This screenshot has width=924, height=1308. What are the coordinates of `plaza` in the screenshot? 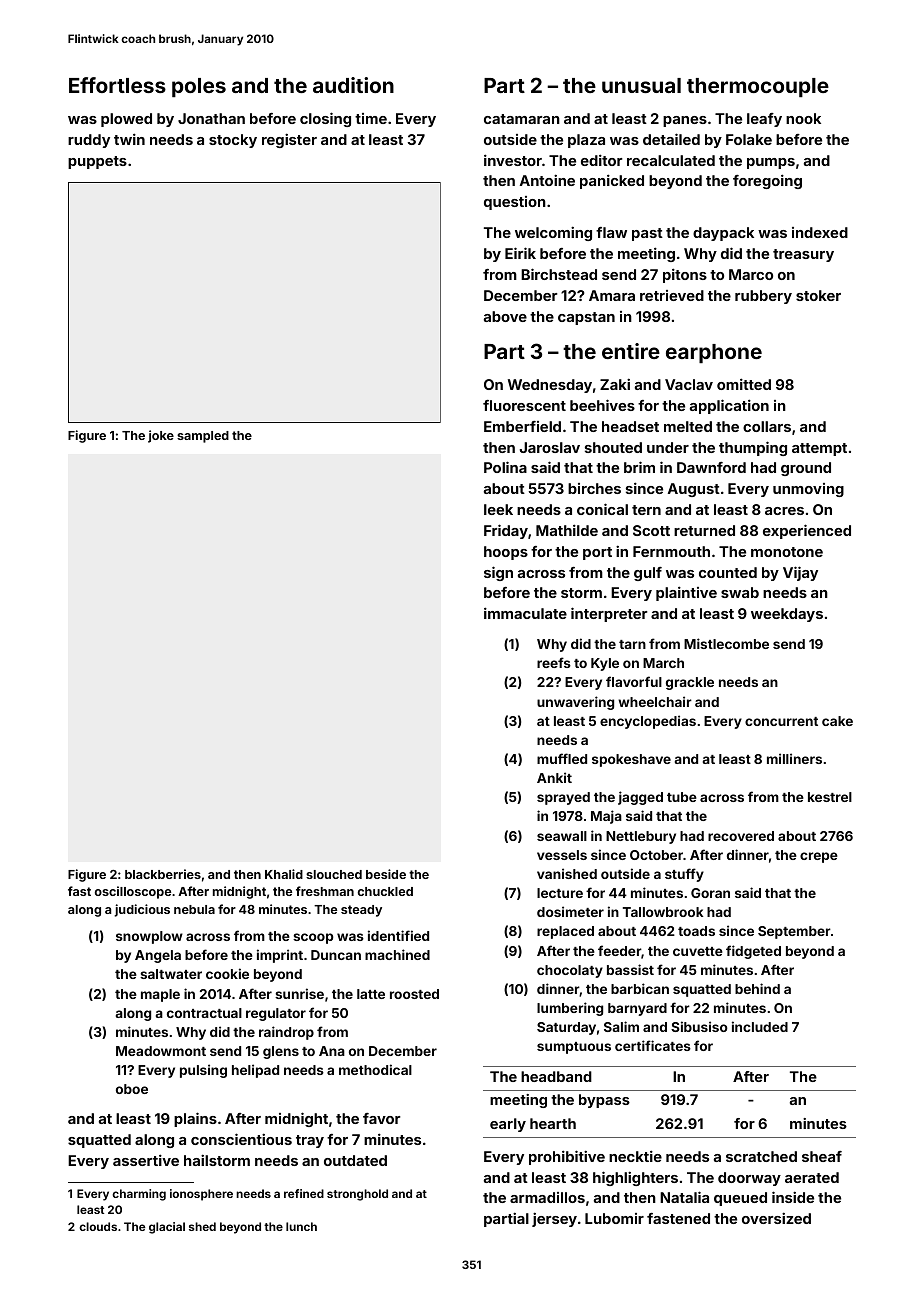 It's located at (586, 141).
